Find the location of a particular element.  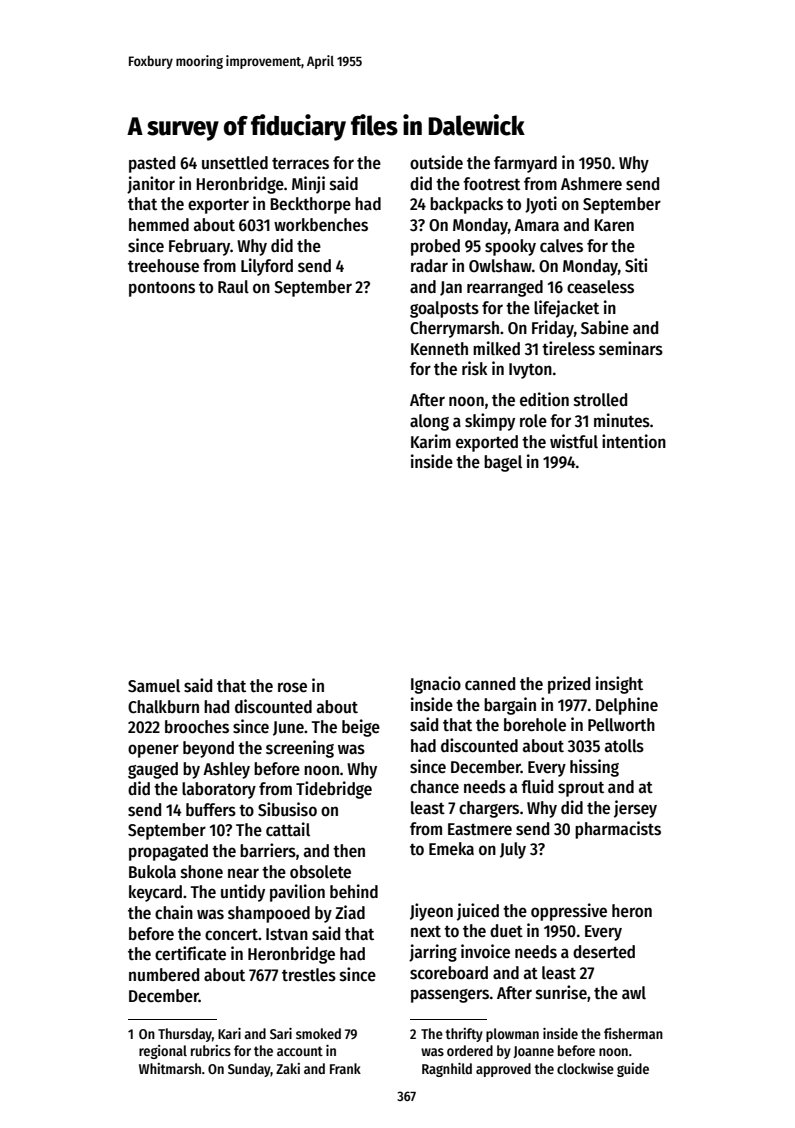

Ashmere is located at coordinates (591, 184).
